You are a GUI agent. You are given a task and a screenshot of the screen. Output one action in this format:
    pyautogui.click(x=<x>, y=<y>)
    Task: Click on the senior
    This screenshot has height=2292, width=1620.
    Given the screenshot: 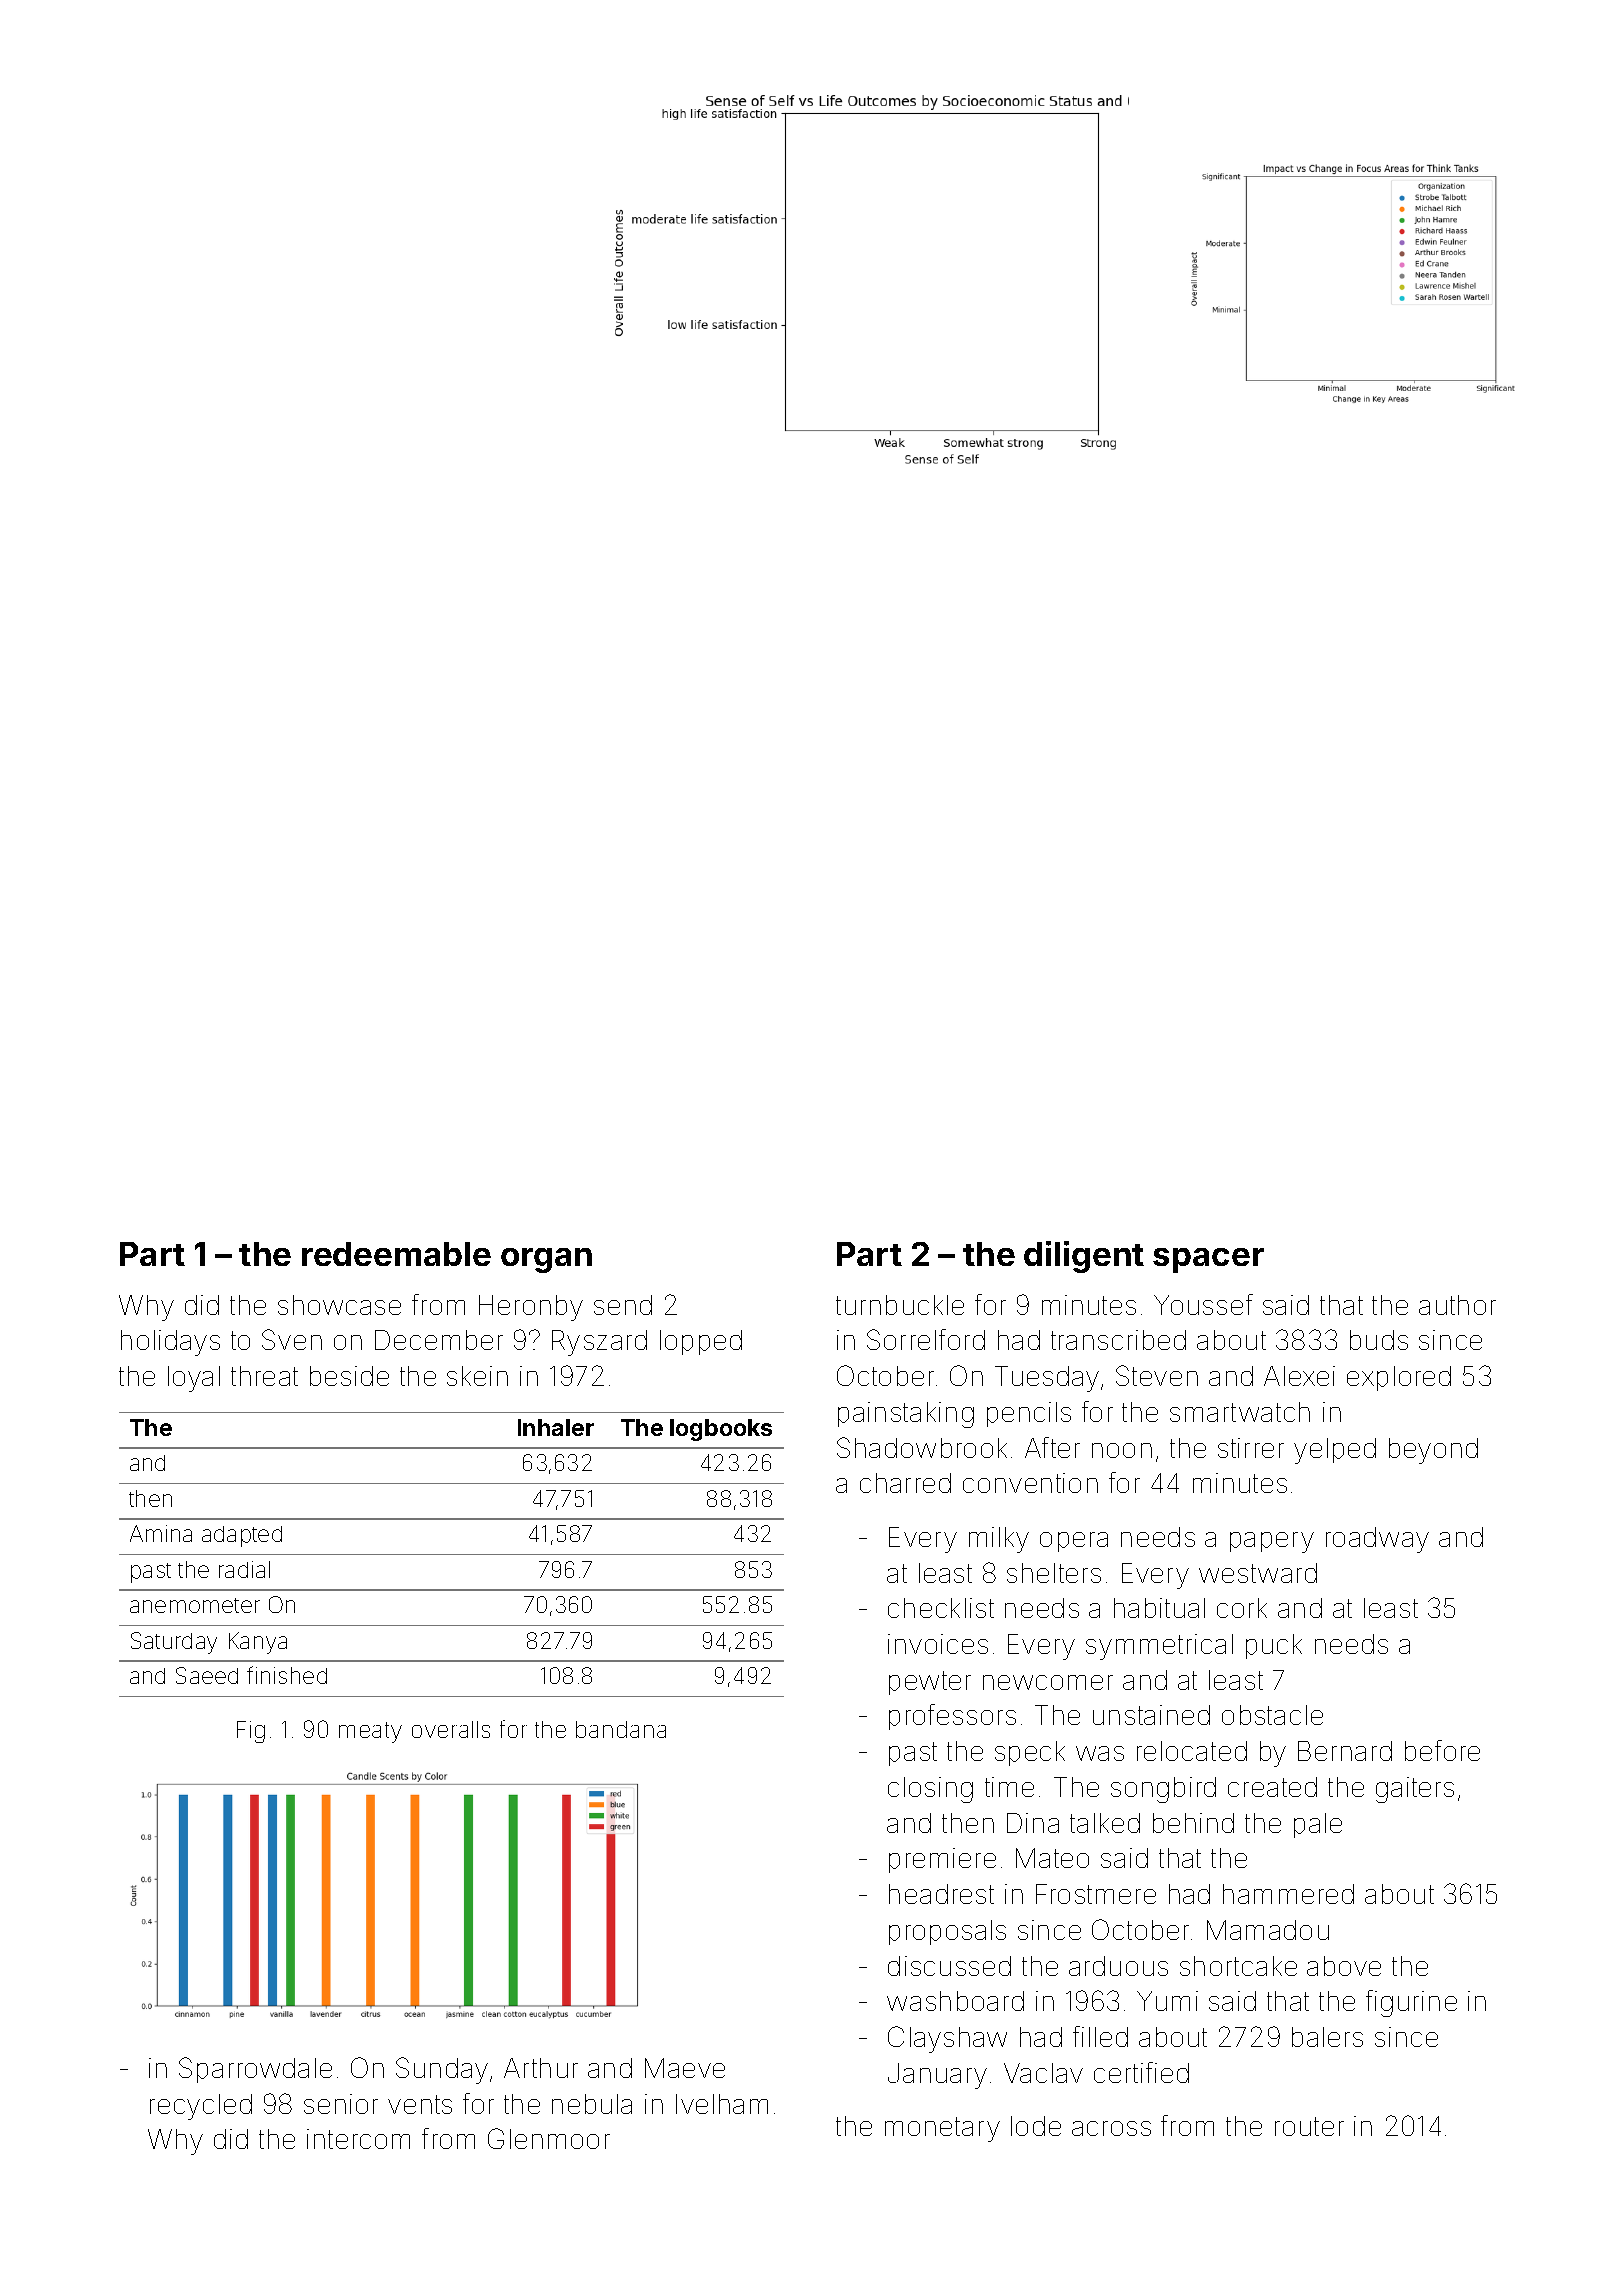 What is the action you would take?
    pyautogui.click(x=341, y=2104)
